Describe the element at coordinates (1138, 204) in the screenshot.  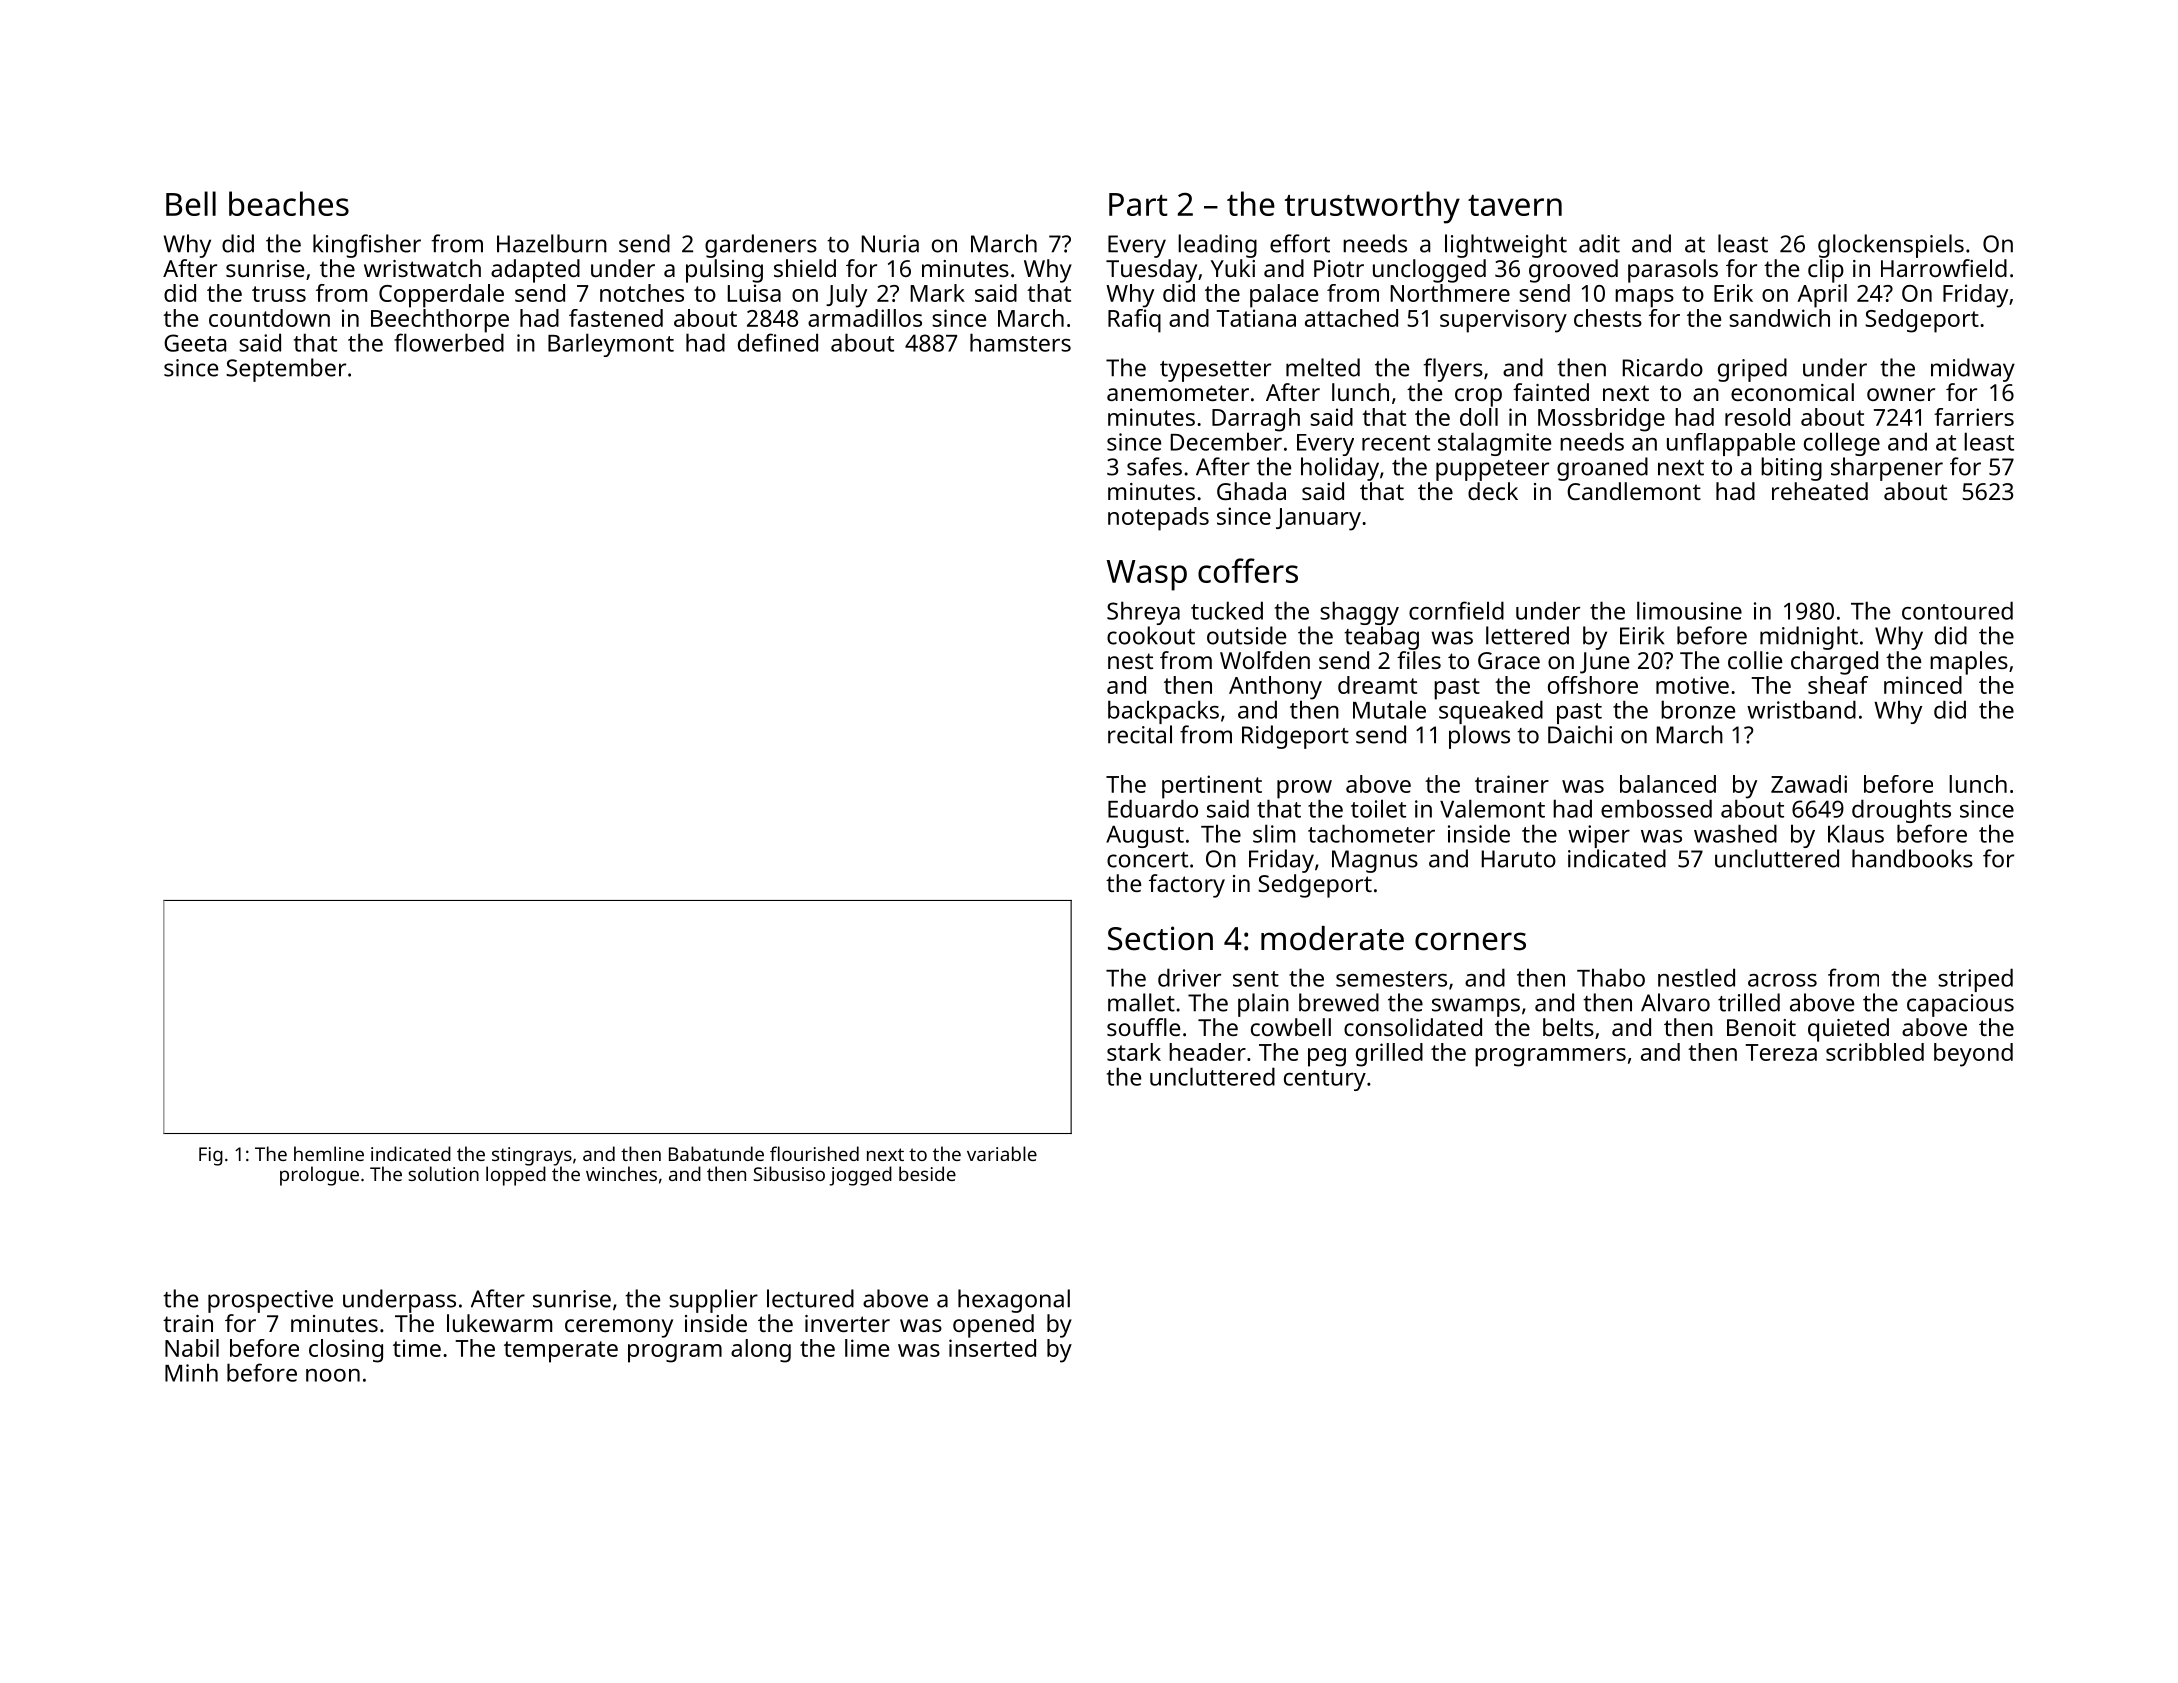
I see `Part` at that location.
